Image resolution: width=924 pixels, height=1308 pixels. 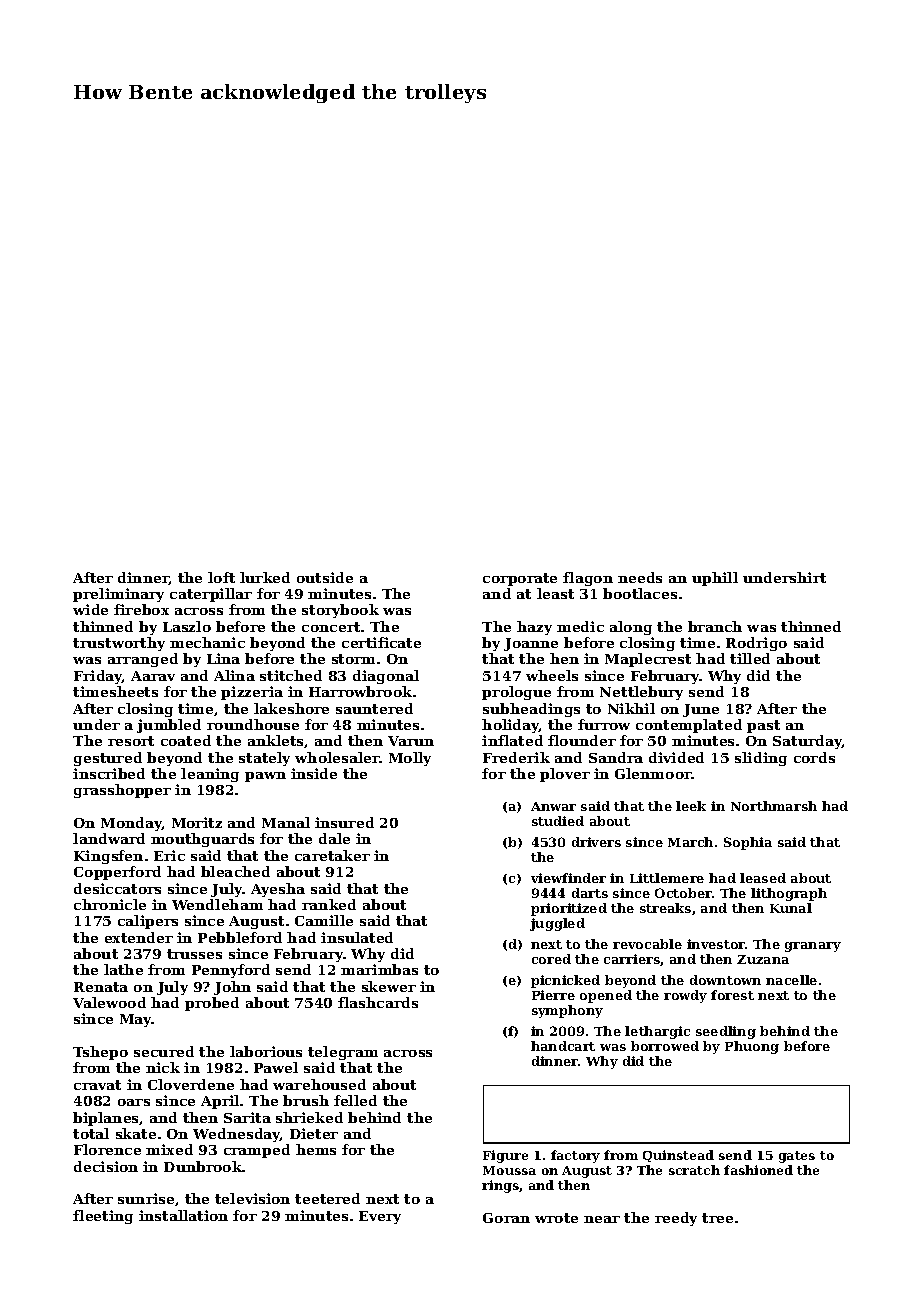 I want to click on Saturday, so click(x=807, y=742).
